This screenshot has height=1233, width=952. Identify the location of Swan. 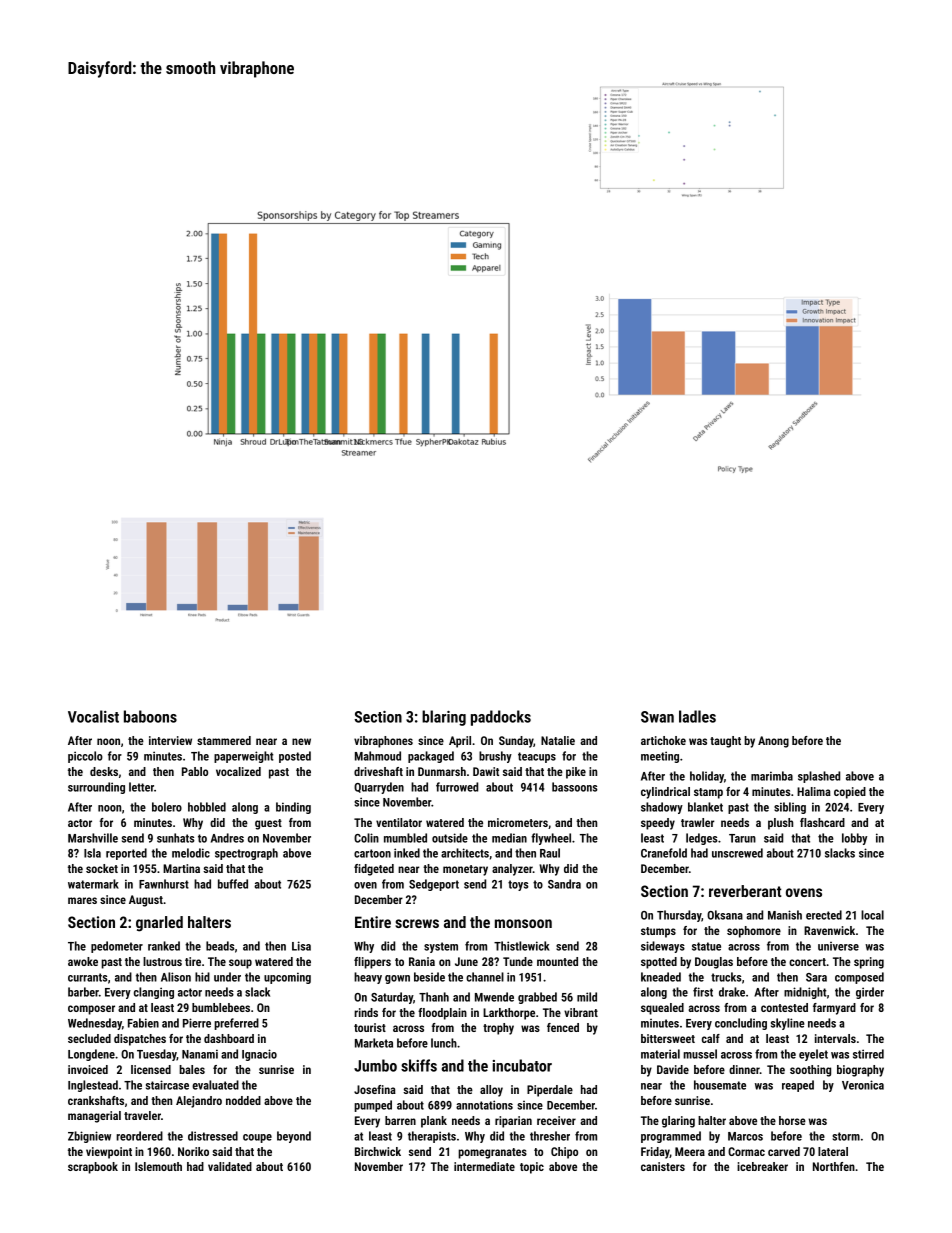
(657, 717).
